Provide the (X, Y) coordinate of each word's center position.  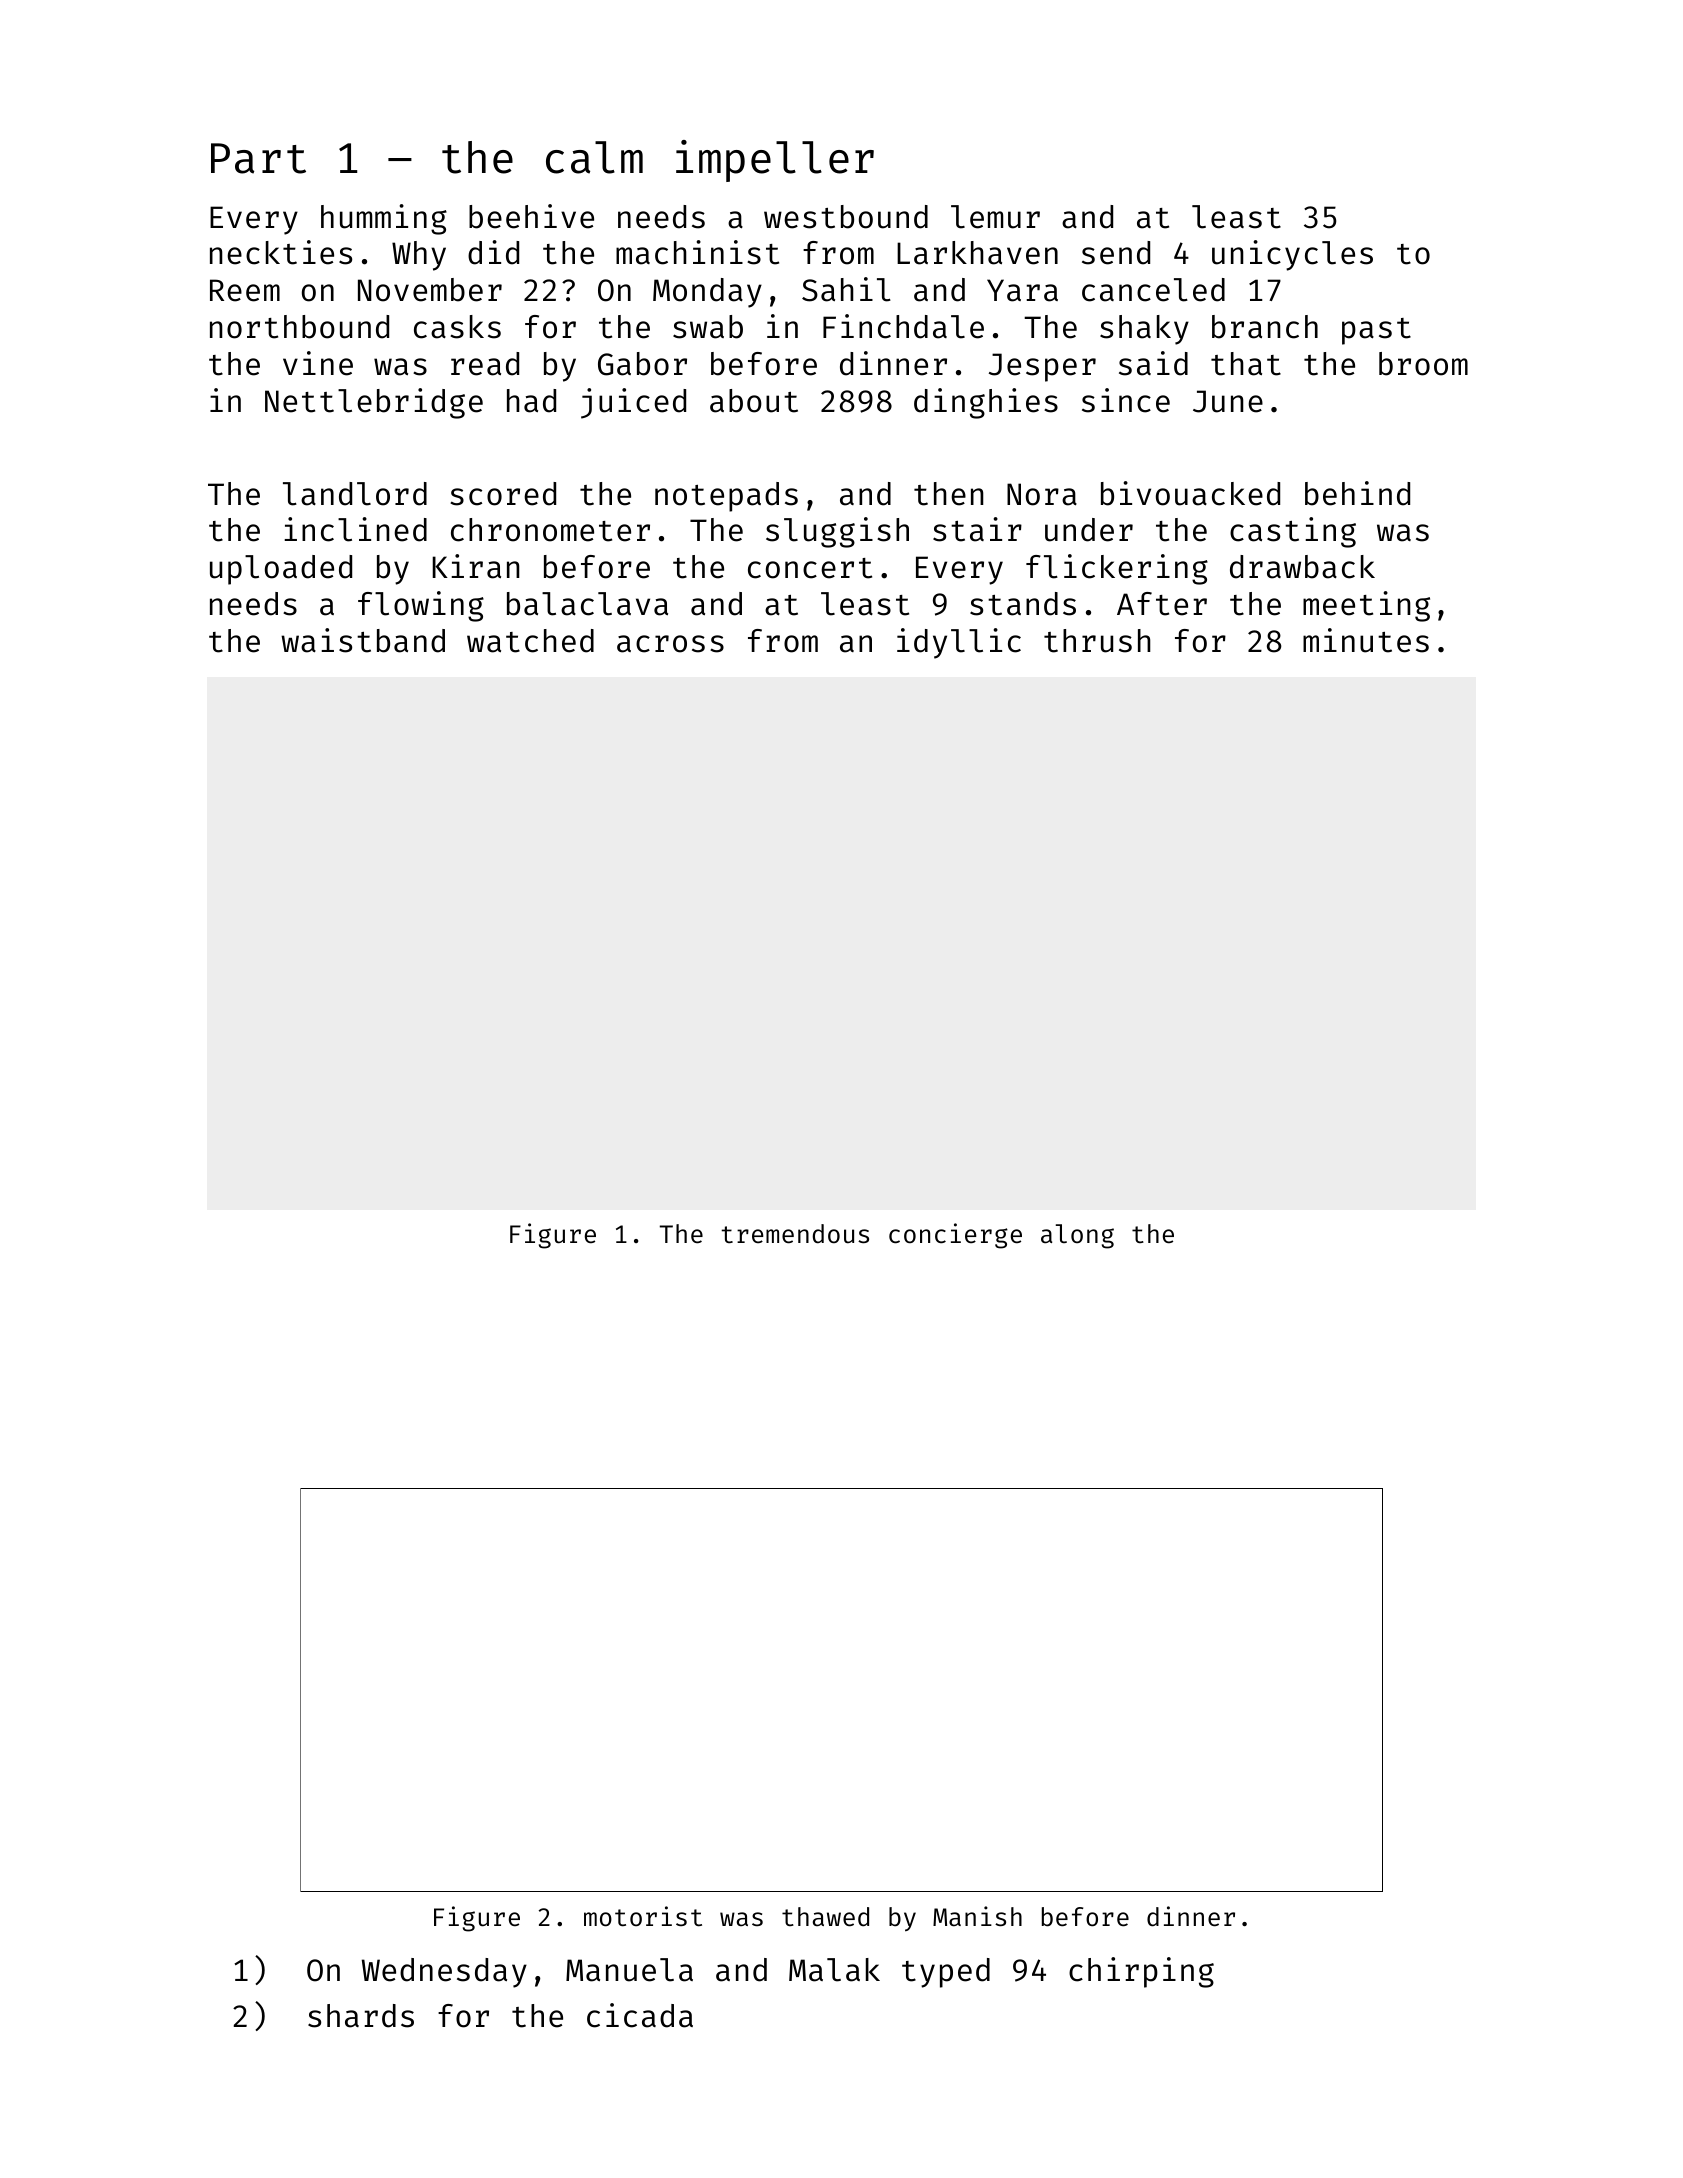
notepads (726, 497)
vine (318, 363)
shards (361, 2016)
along (1077, 1236)
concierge (955, 1236)
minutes (1366, 640)
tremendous (795, 1234)
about (754, 401)
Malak (834, 1970)
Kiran (476, 566)
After (1162, 604)
